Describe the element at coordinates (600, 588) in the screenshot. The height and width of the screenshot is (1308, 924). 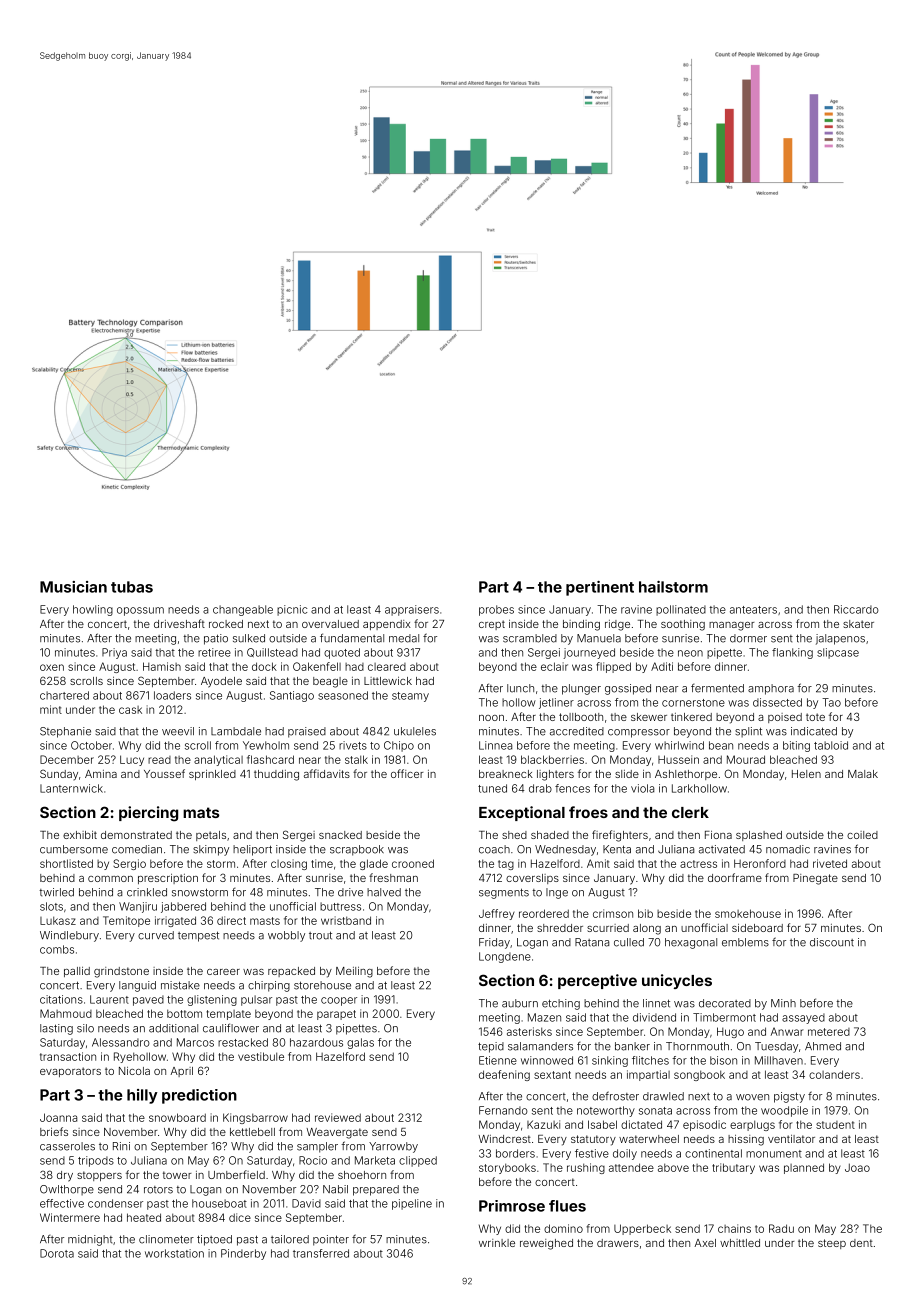
I see `pertinent` at that location.
